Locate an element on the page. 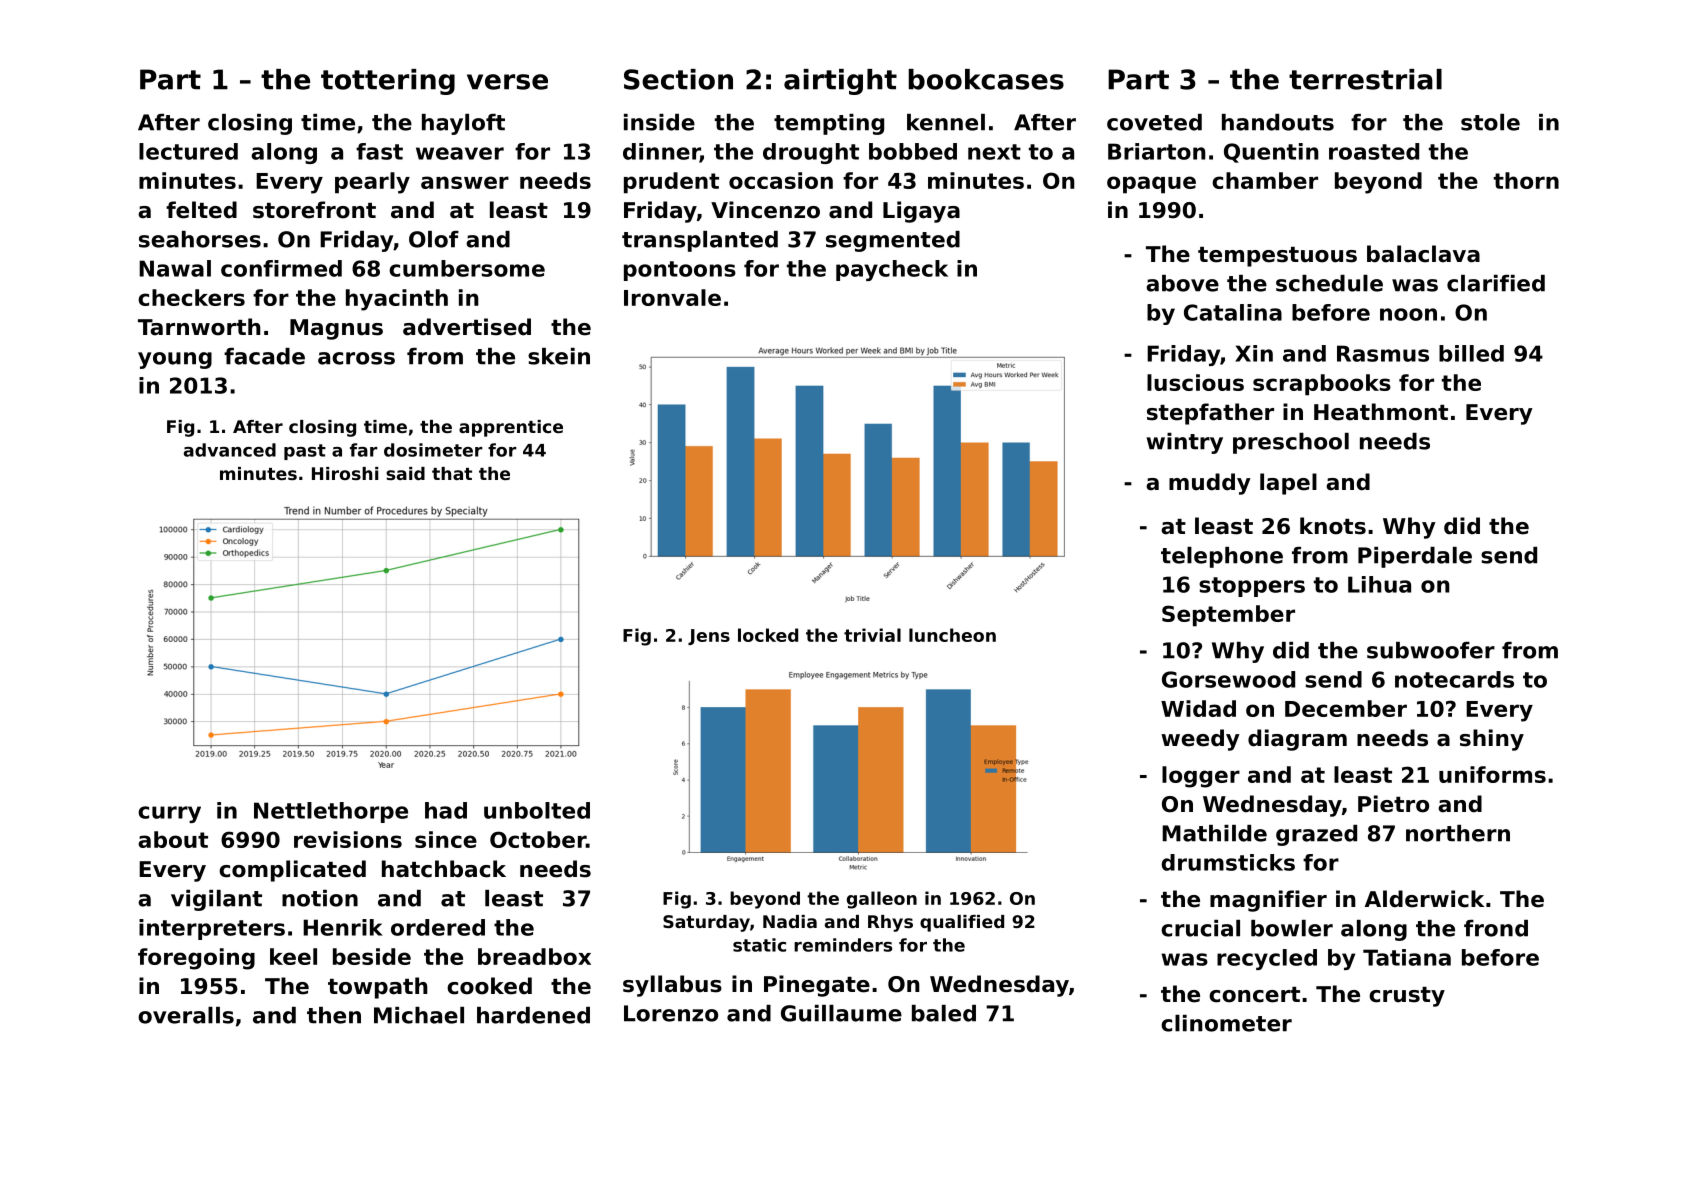 The image size is (1698, 1200). luscious is located at coordinates (1195, 382).
